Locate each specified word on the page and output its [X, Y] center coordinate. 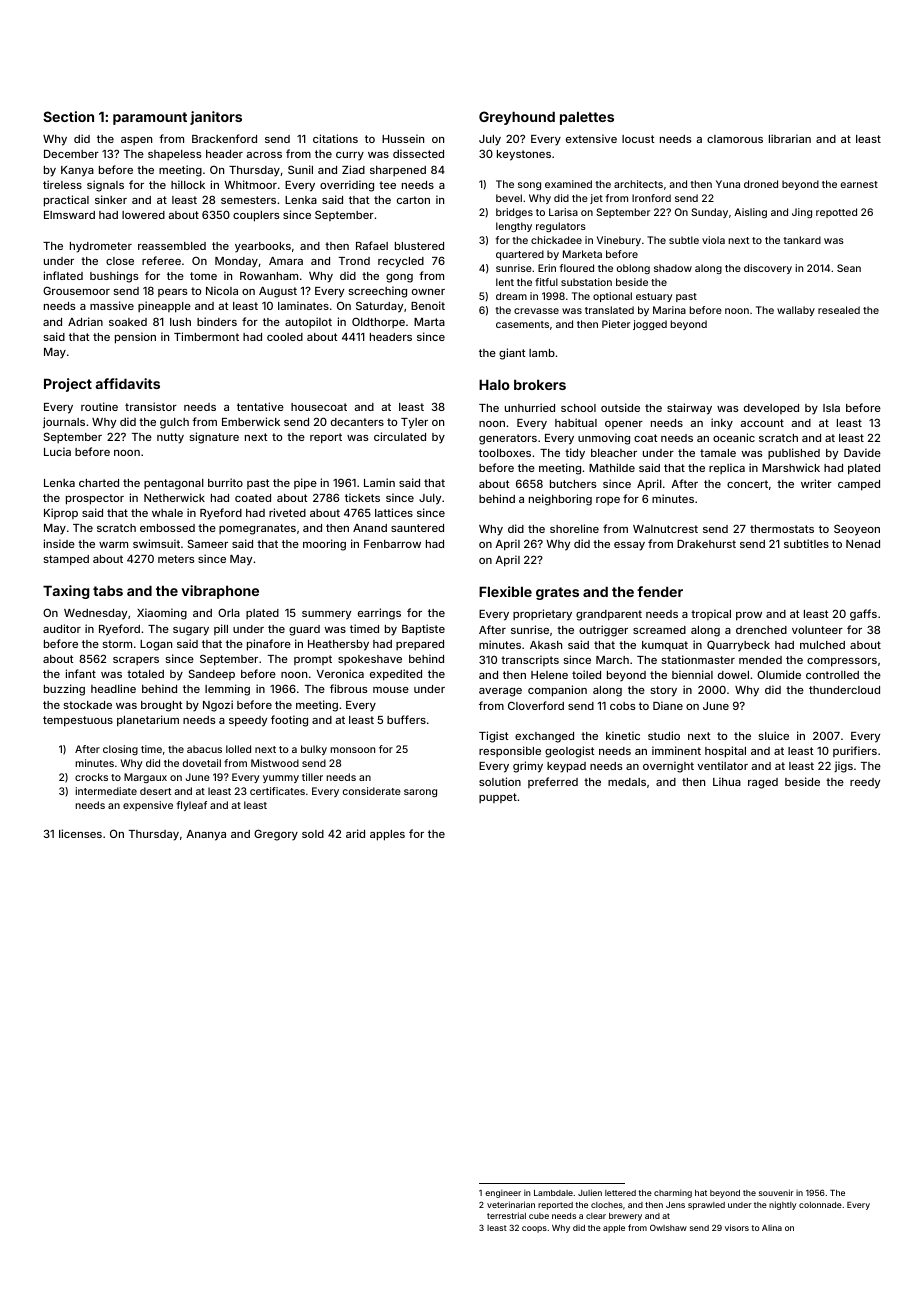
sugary [191, 631]
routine [99, 406]
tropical [711, 614]
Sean [849, 268]
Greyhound [517, 118]
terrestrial [506, 1215]
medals [627, 782]
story [663, 691]
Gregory [276, 835]
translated [609, 310]
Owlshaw [668, 1227]
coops [534, 1229]
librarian [790, 138]
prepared [420, 645]
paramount [150, 118]
